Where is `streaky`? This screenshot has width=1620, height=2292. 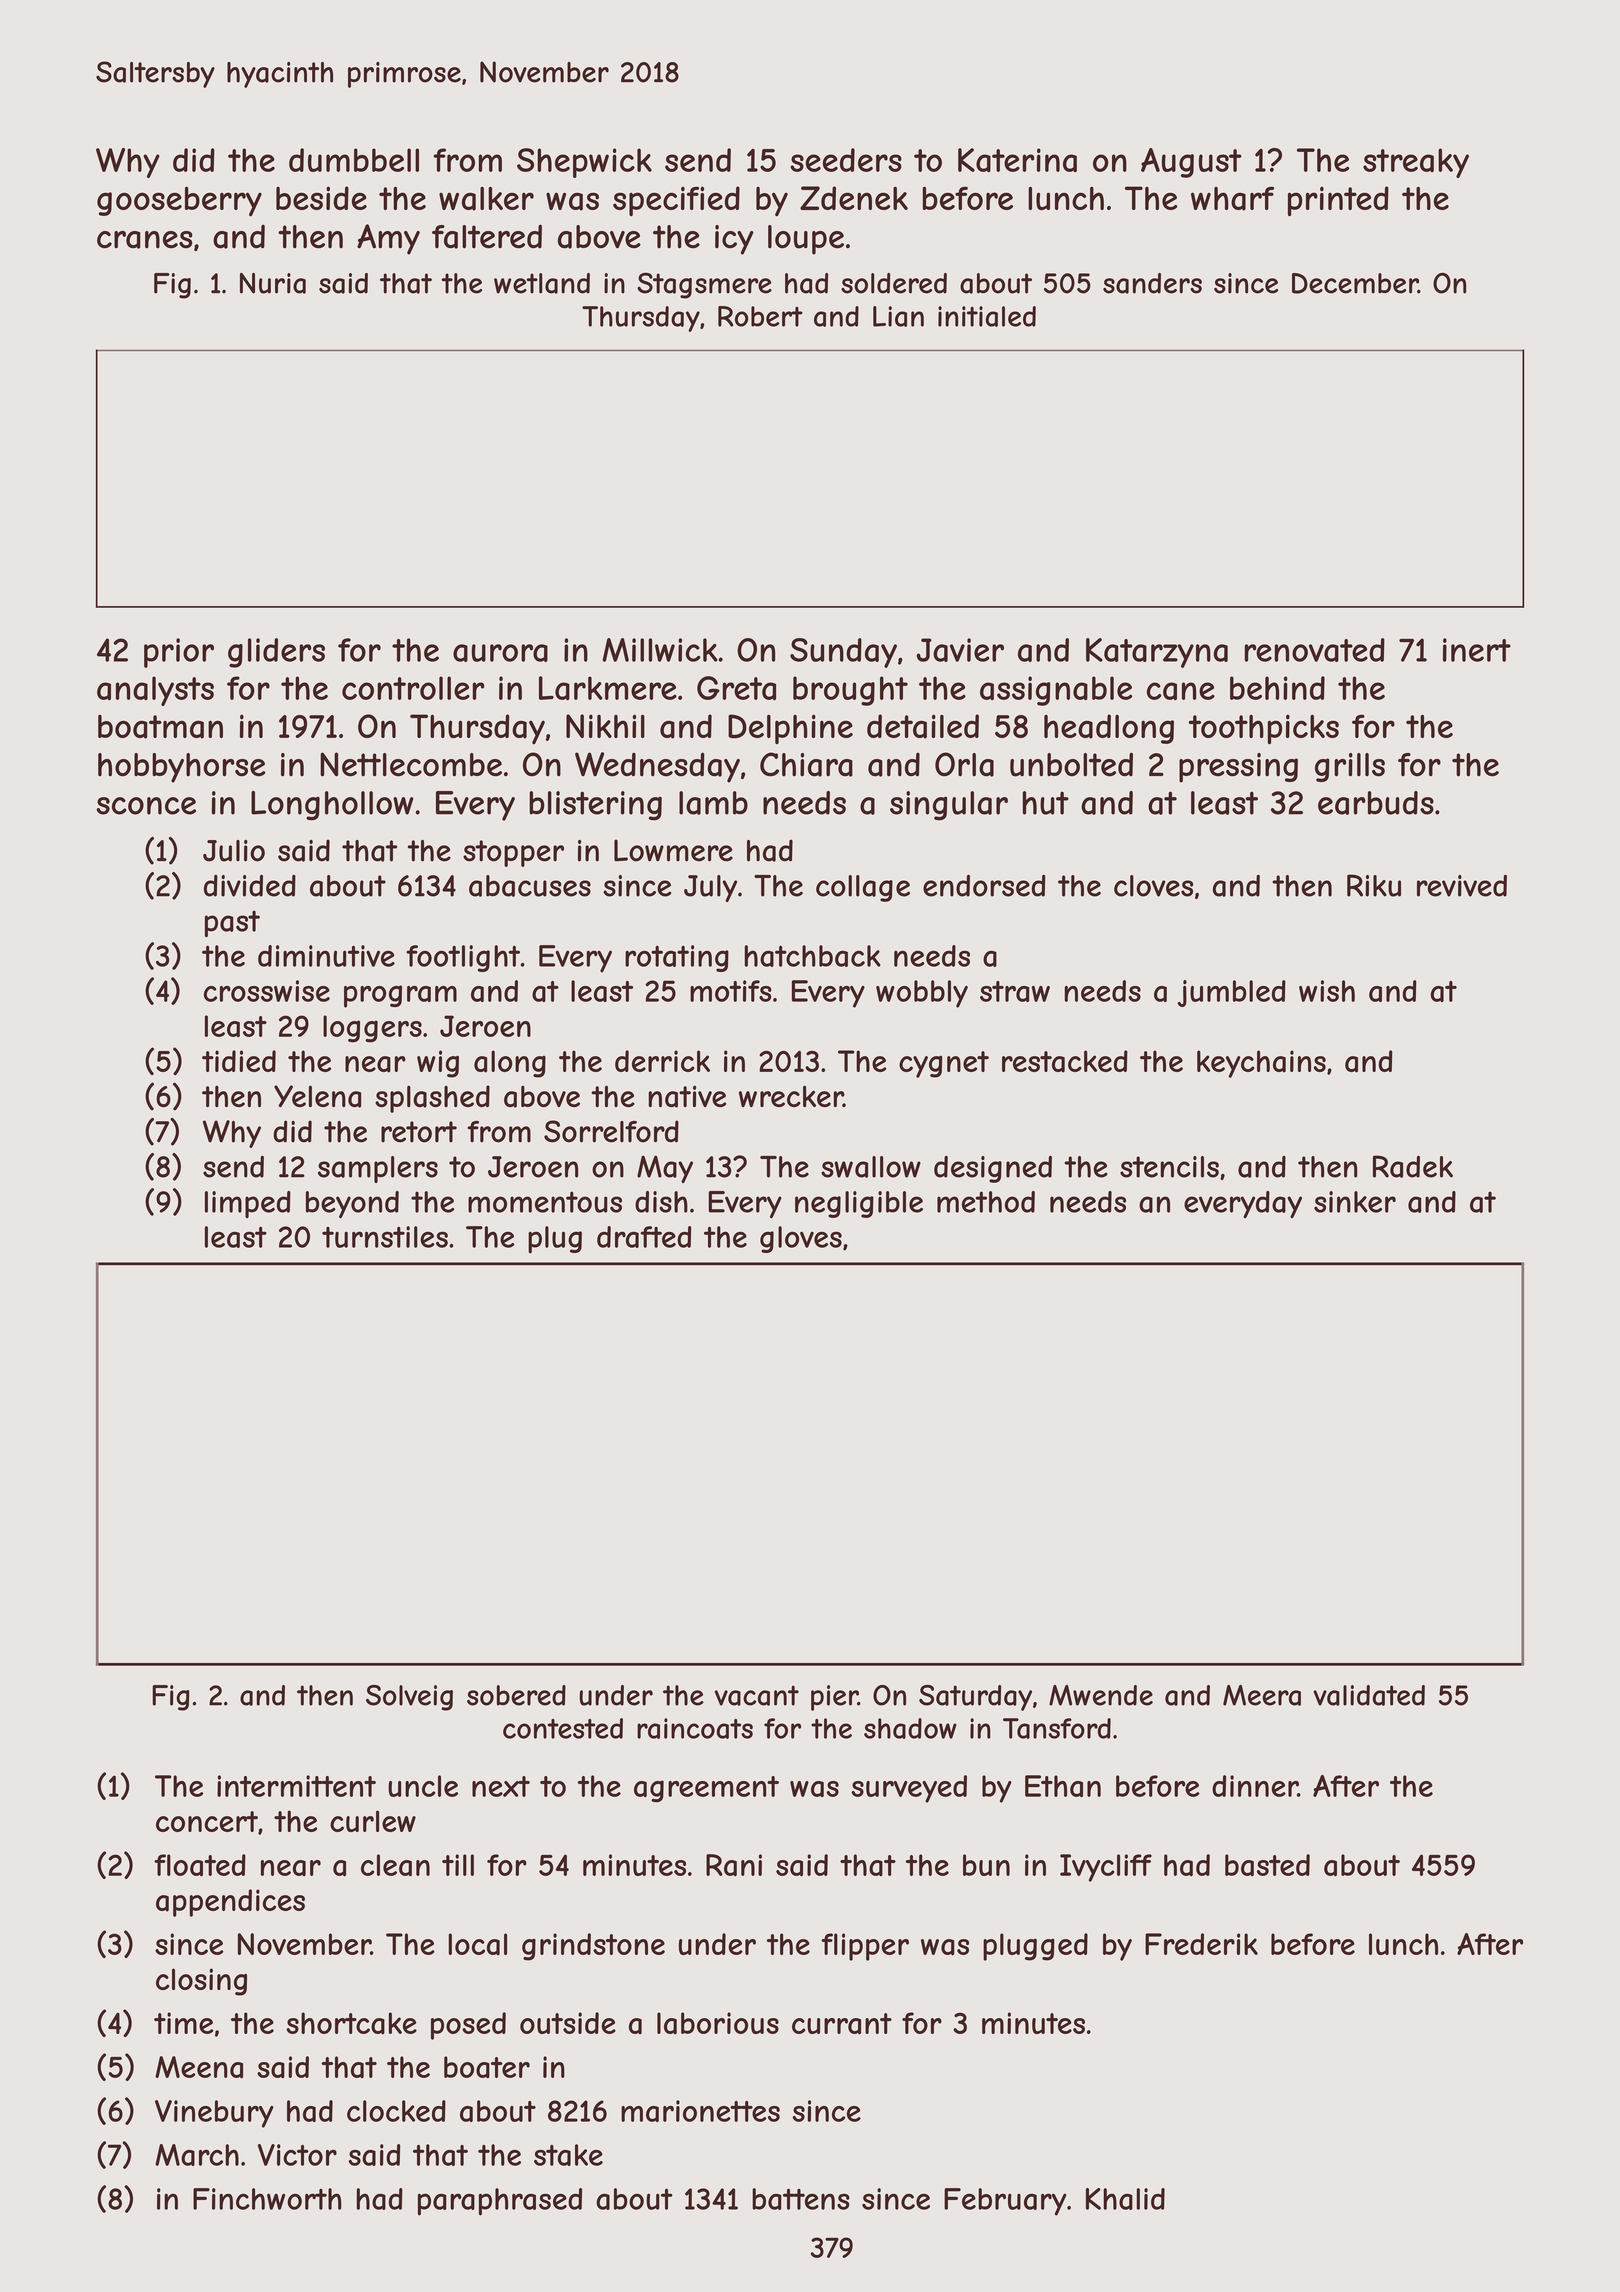 streaky is located at coordinates (1416, 163).
